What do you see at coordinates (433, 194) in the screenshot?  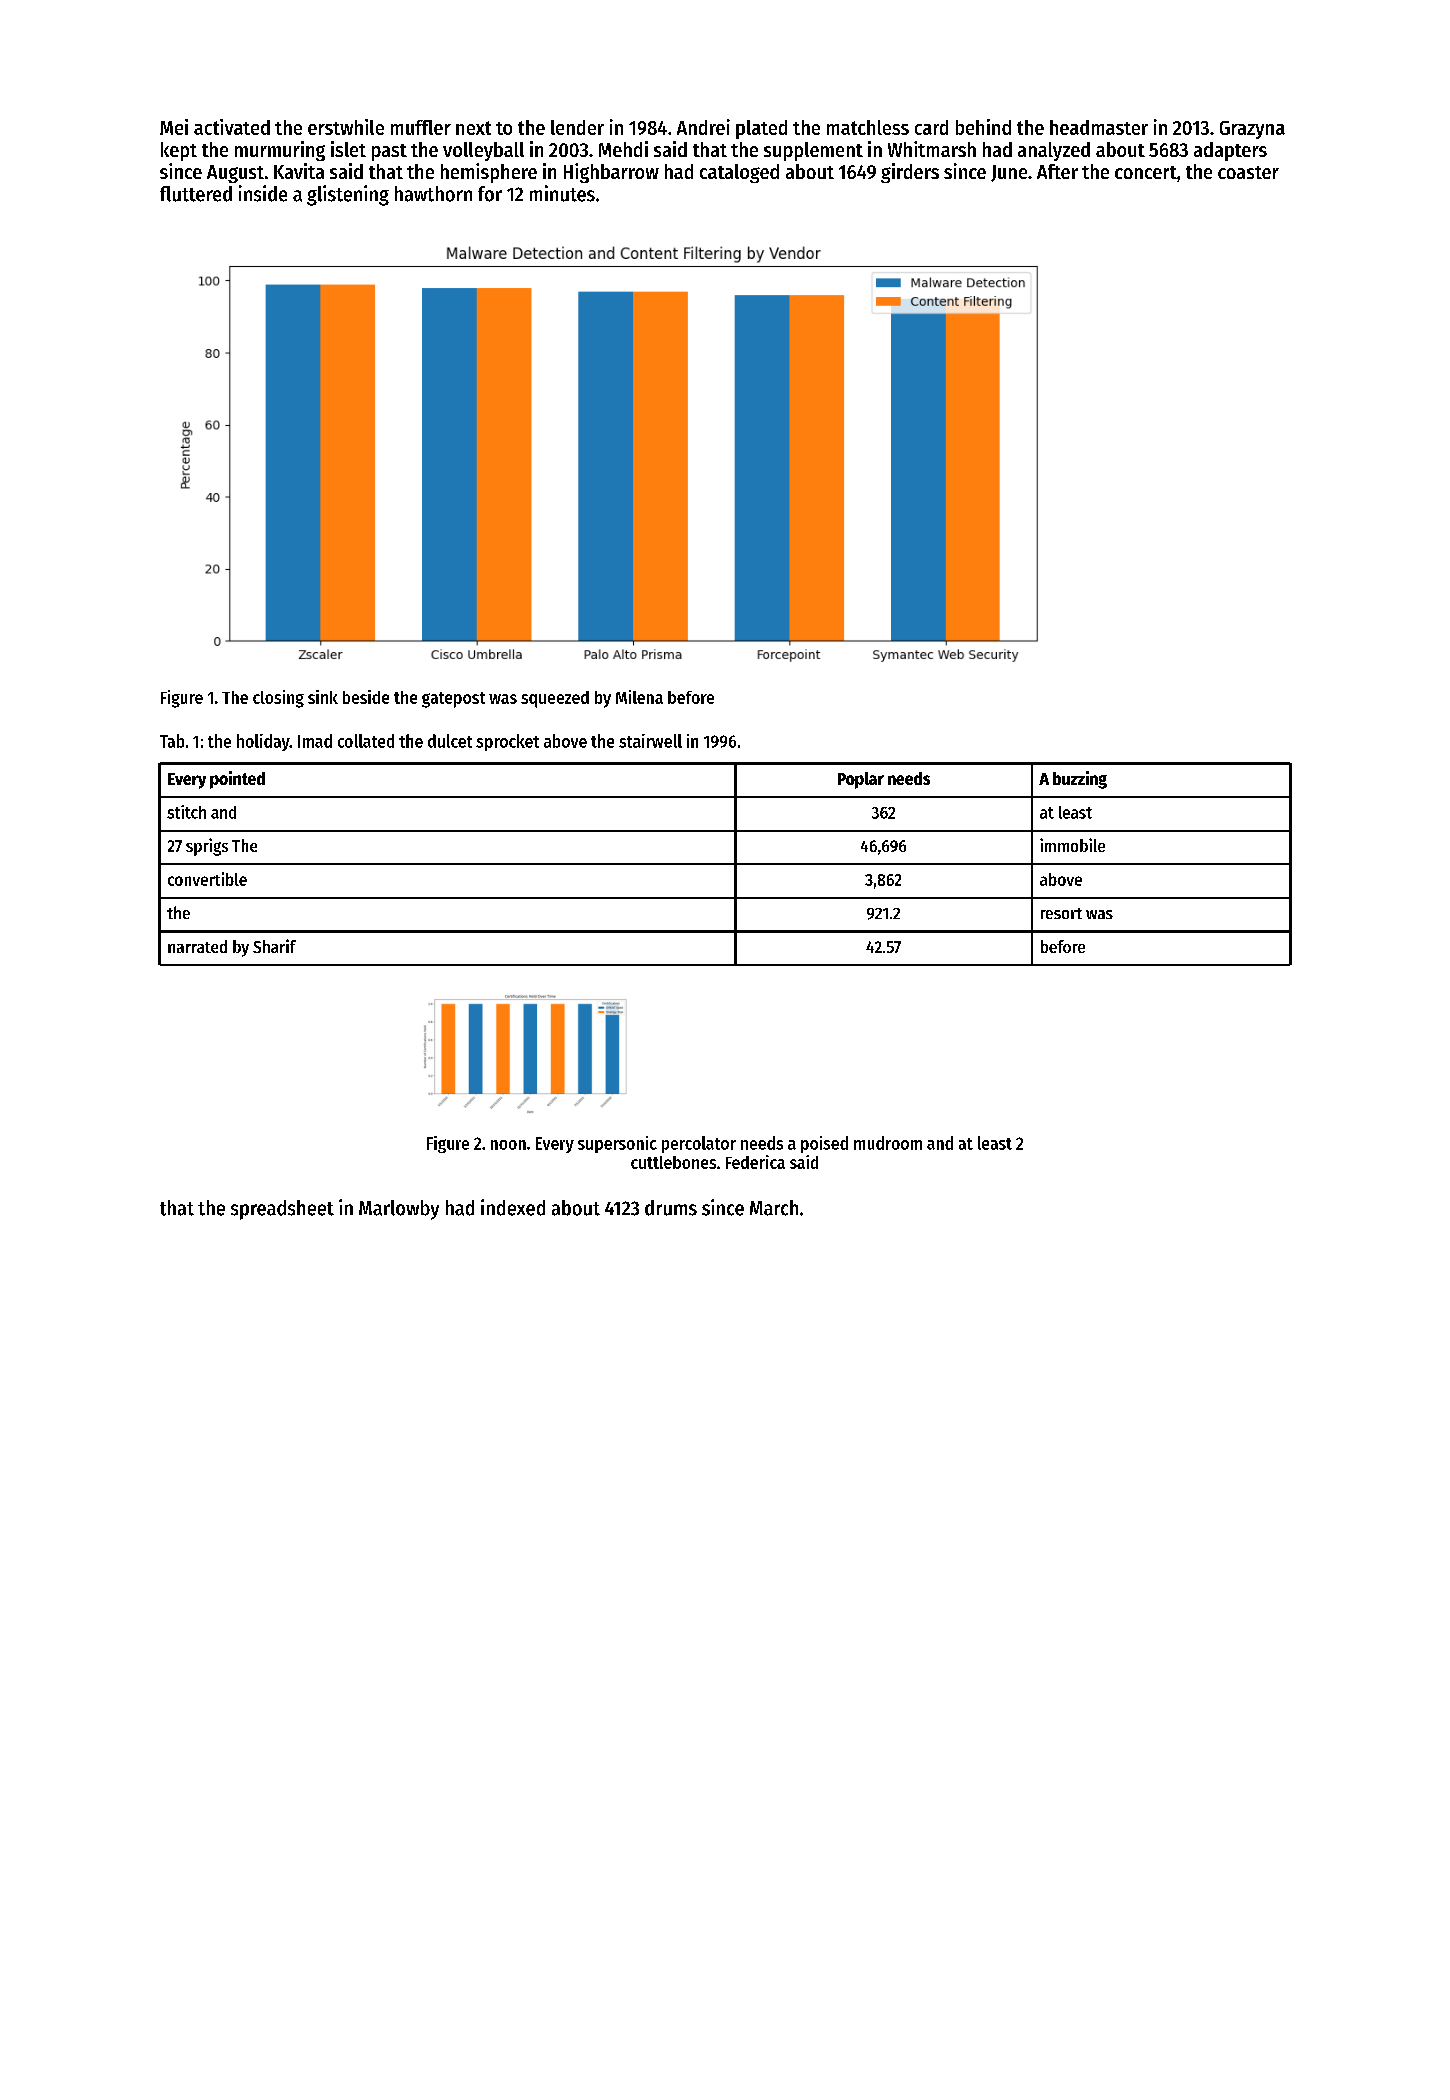 I see `hawthorn` at bounding box center [433, 194].
